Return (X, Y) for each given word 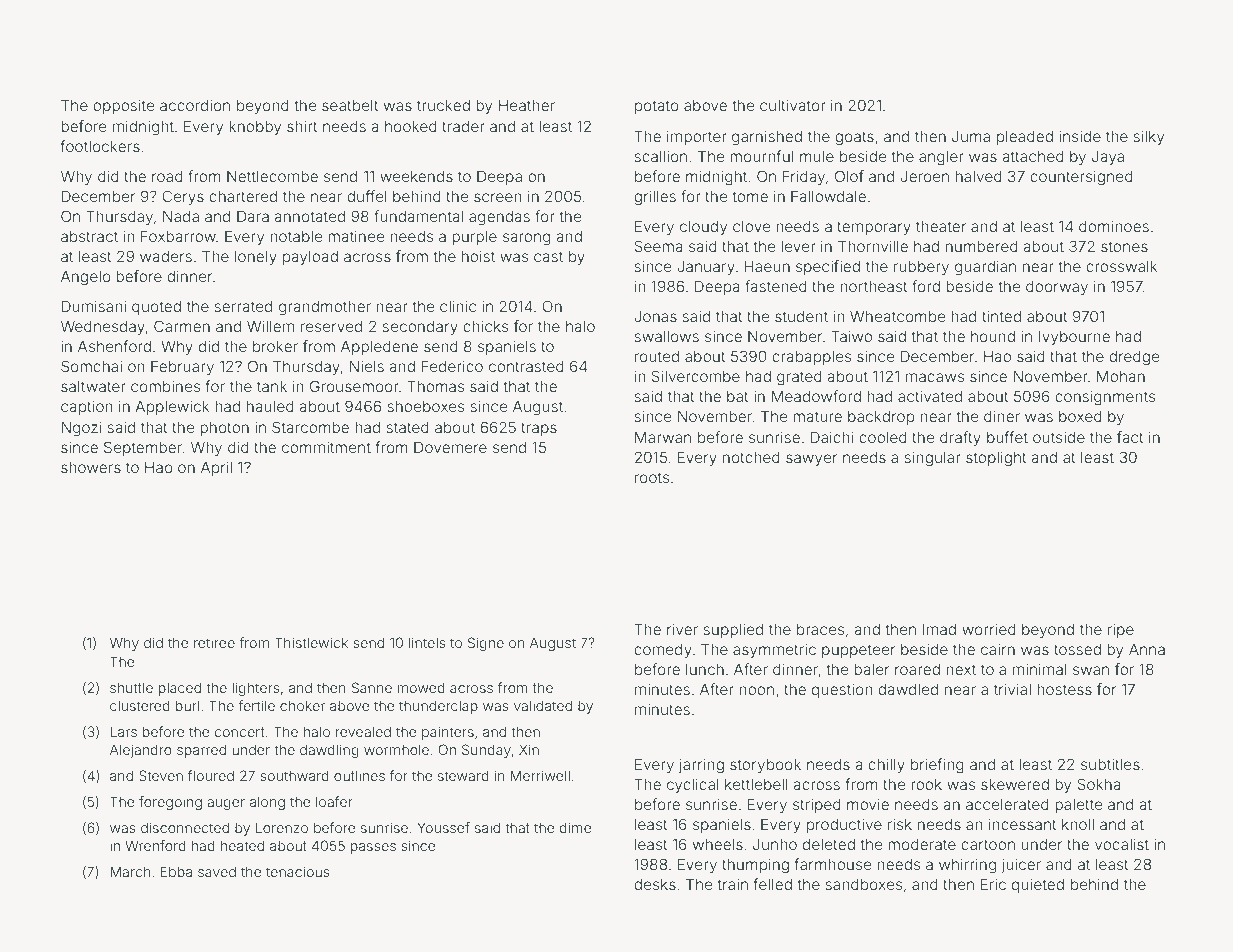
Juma (971, 136)
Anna (1147, 649)
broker (275, 346)
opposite (124, 106)
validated (543, 705)
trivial (1012, 689)
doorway (1057, 288)
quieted (1038, 885)
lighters (256, 689)
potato (657, 107)
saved (217, 871)
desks (655, 884)
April (216, 468)
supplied (733, 630)
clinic (458, 306)
